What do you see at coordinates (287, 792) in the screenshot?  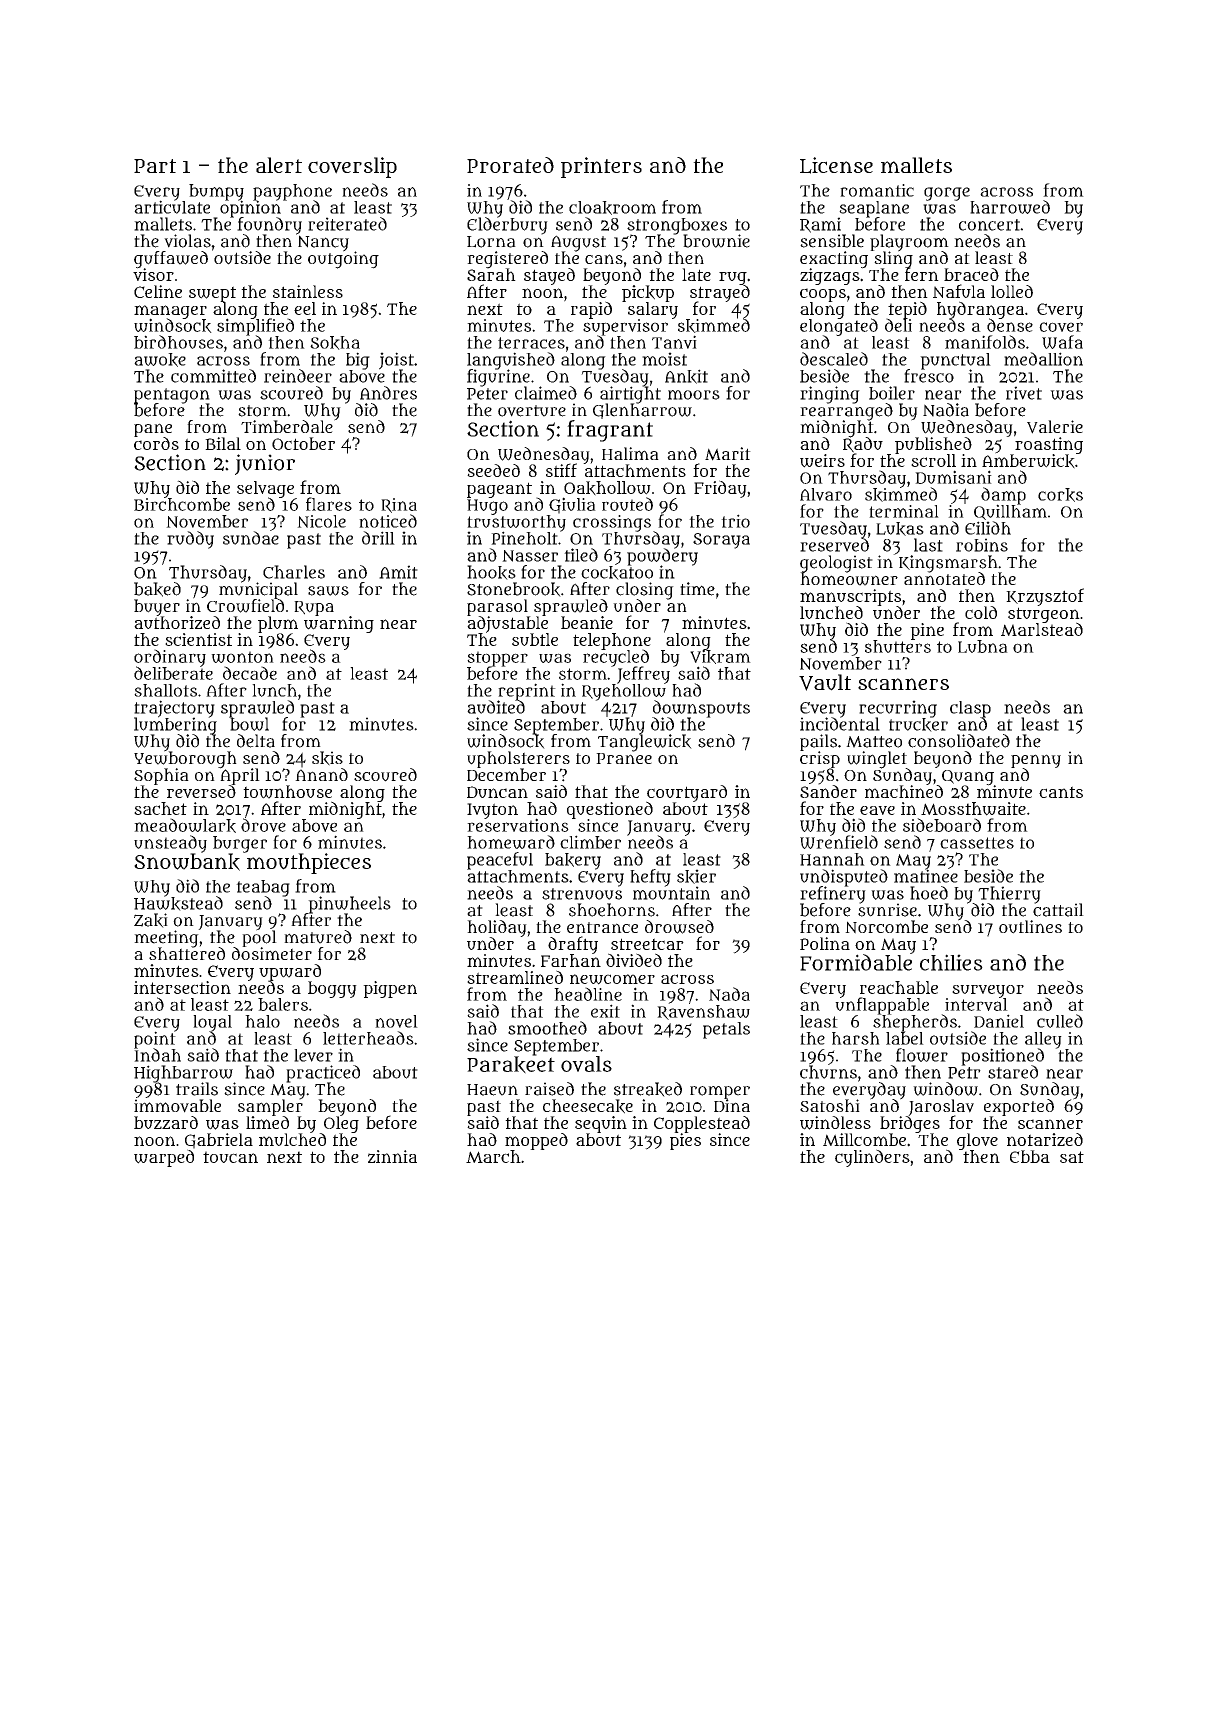 I see `townhouse` at bounding box center [287, 792].
